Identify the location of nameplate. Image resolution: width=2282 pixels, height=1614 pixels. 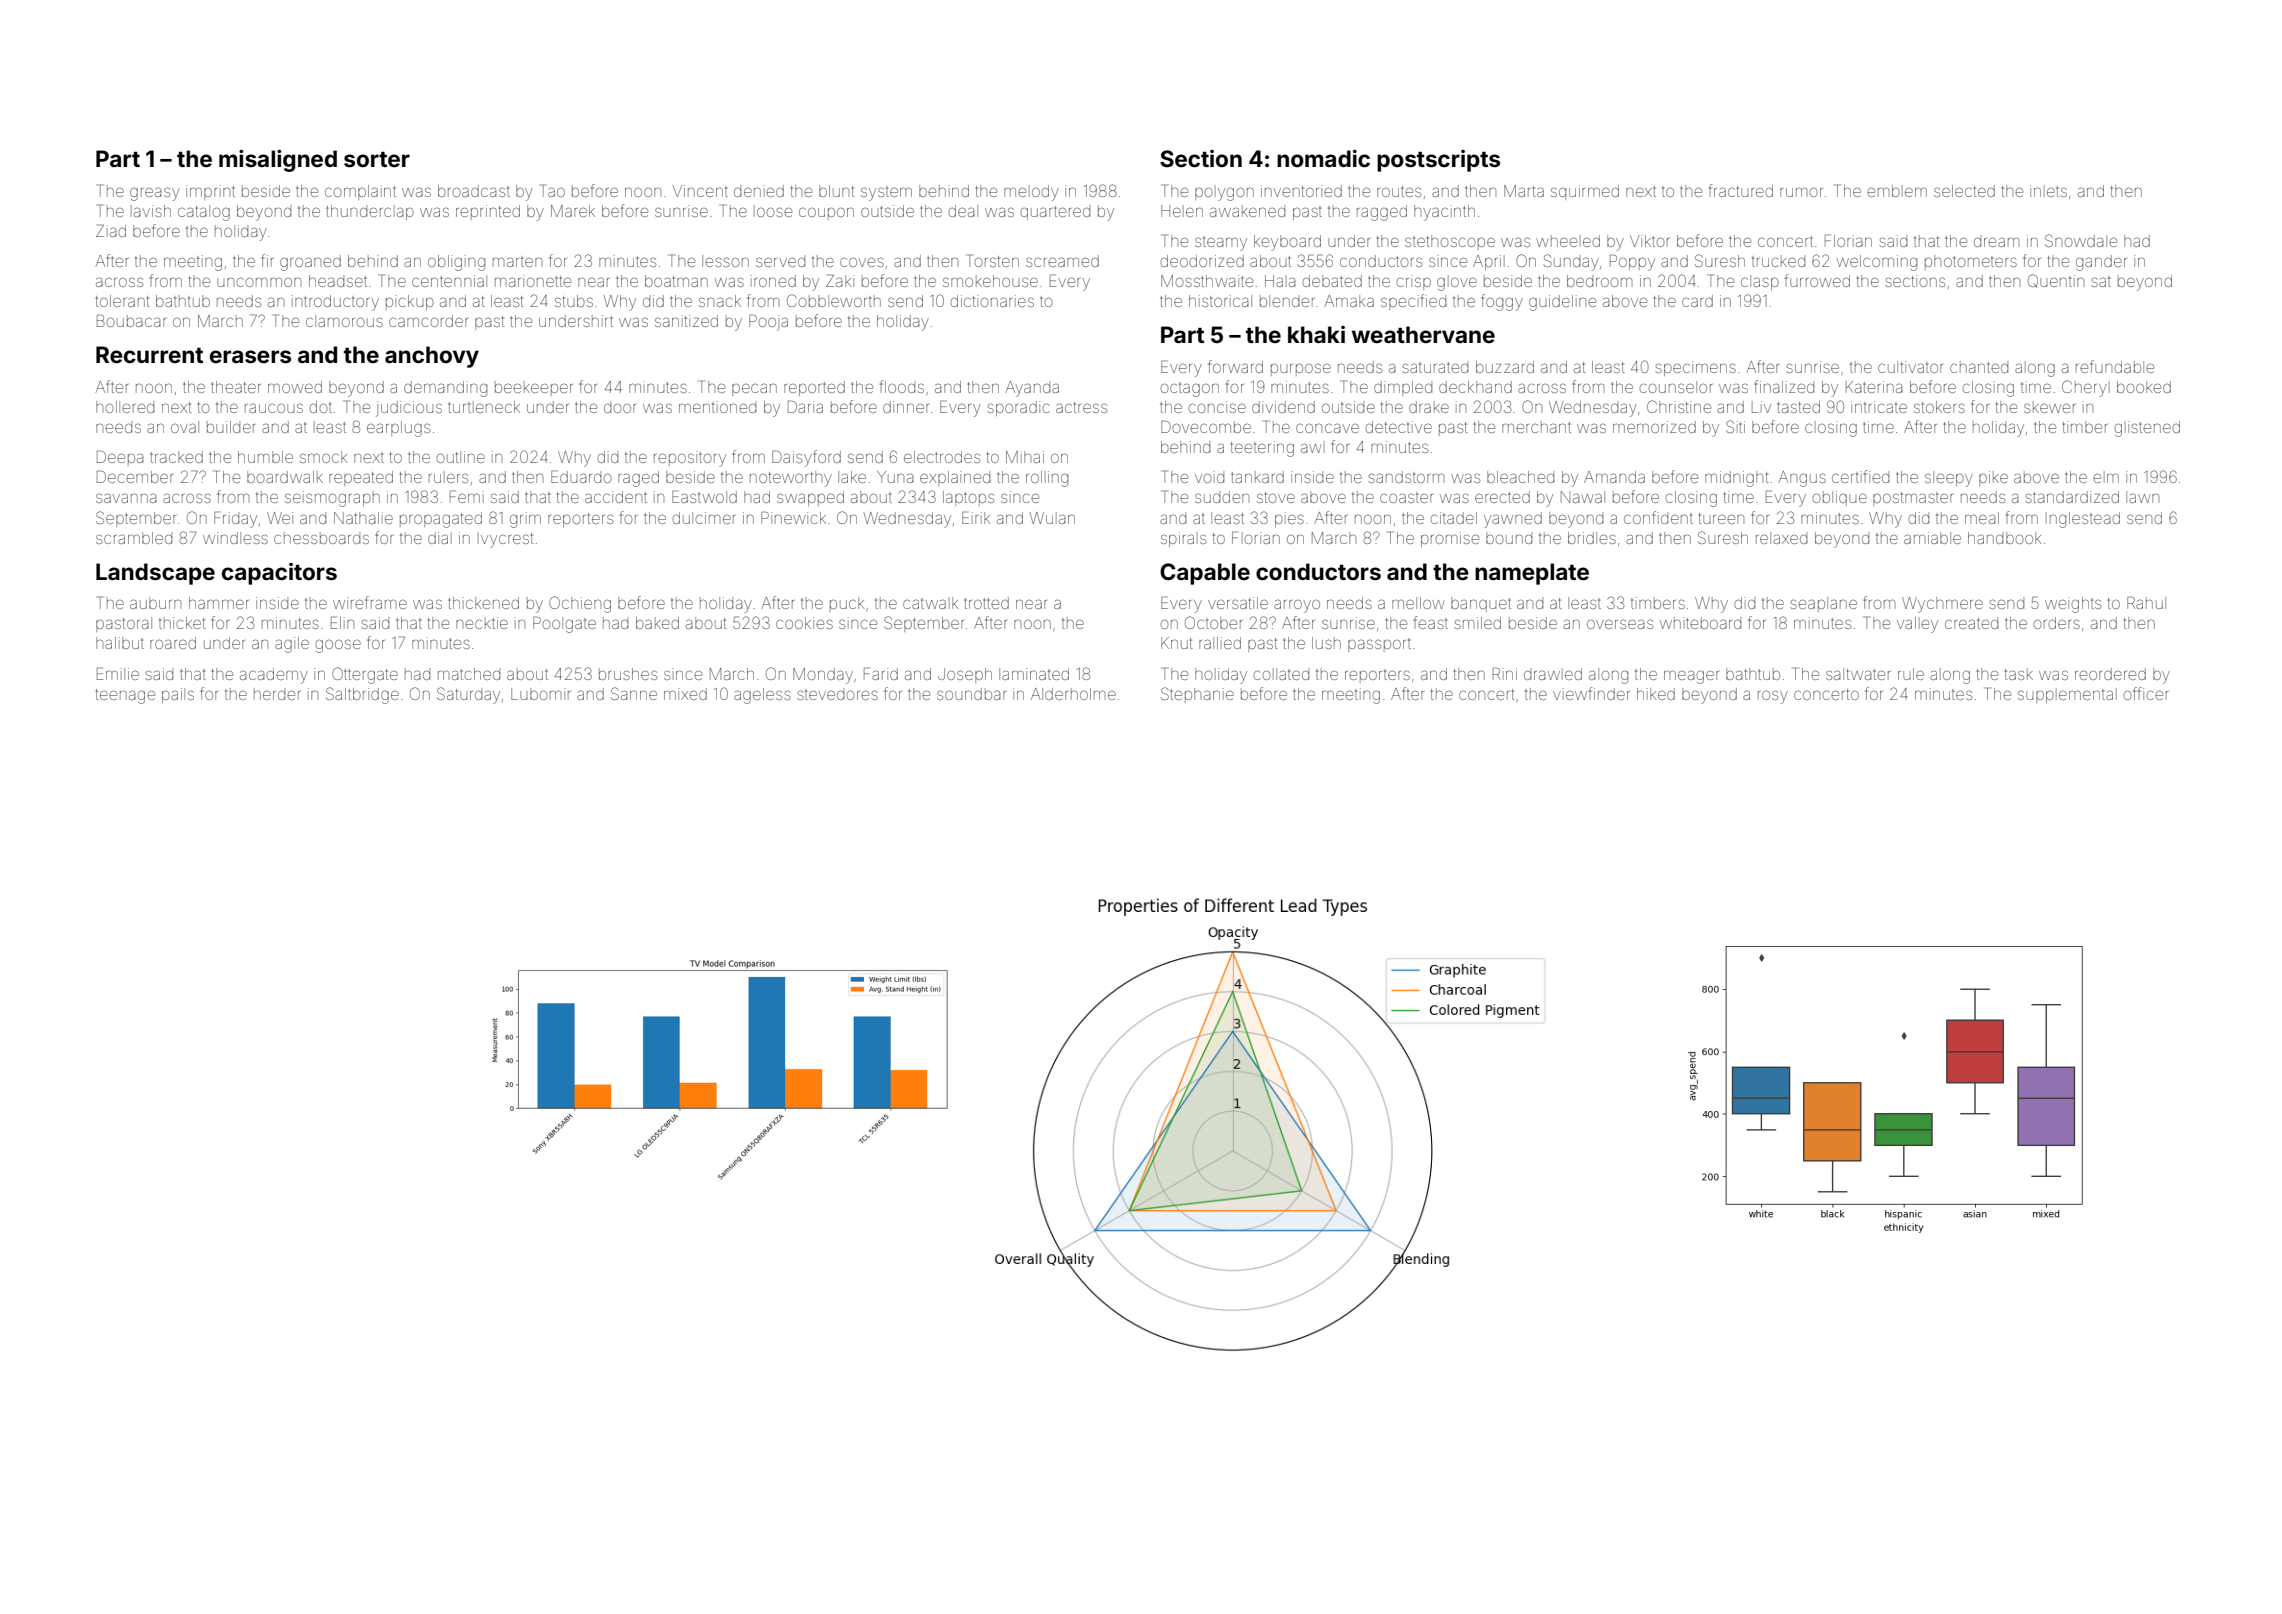
(1532, 574).
